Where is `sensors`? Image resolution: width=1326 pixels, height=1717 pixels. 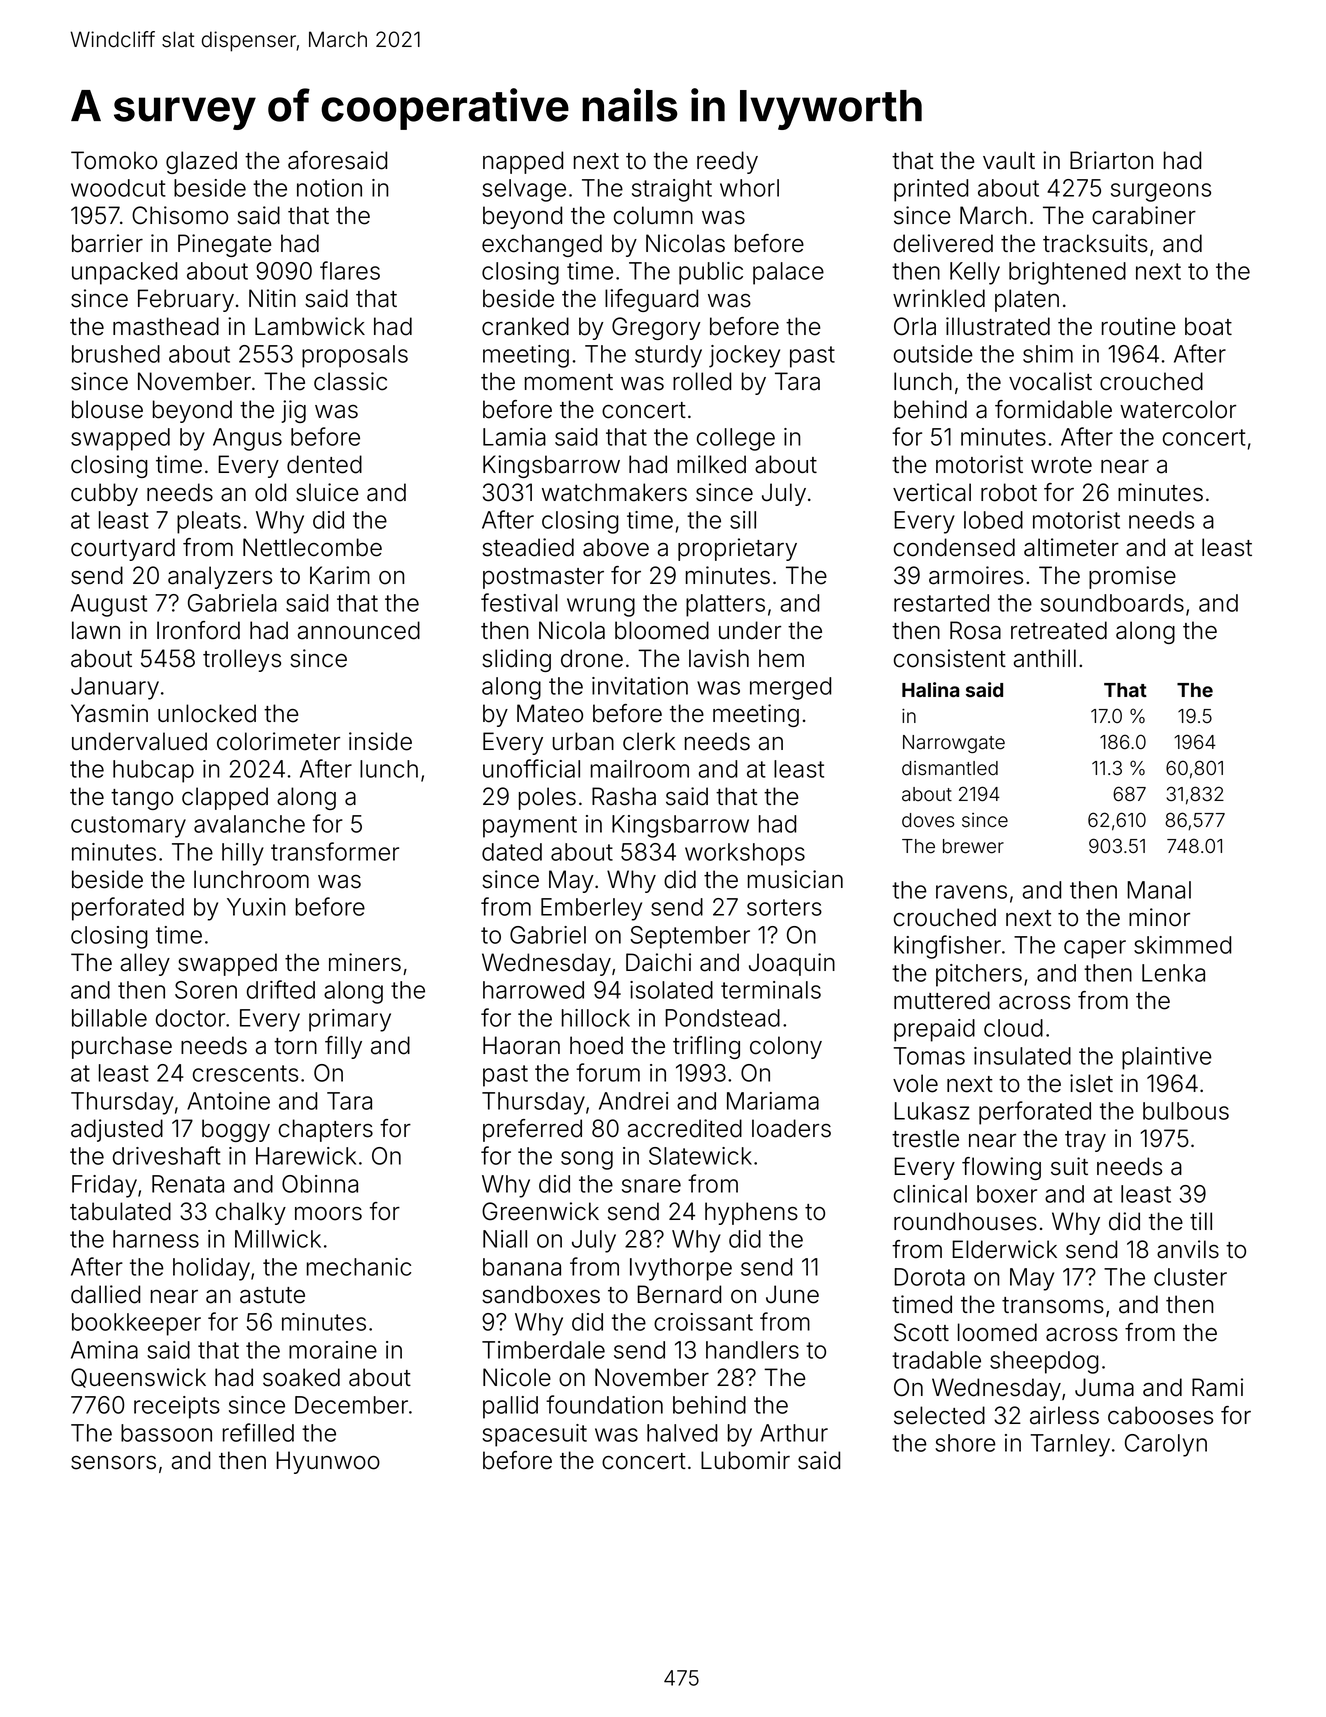
sensors is located at coordinates (113, 1463).
